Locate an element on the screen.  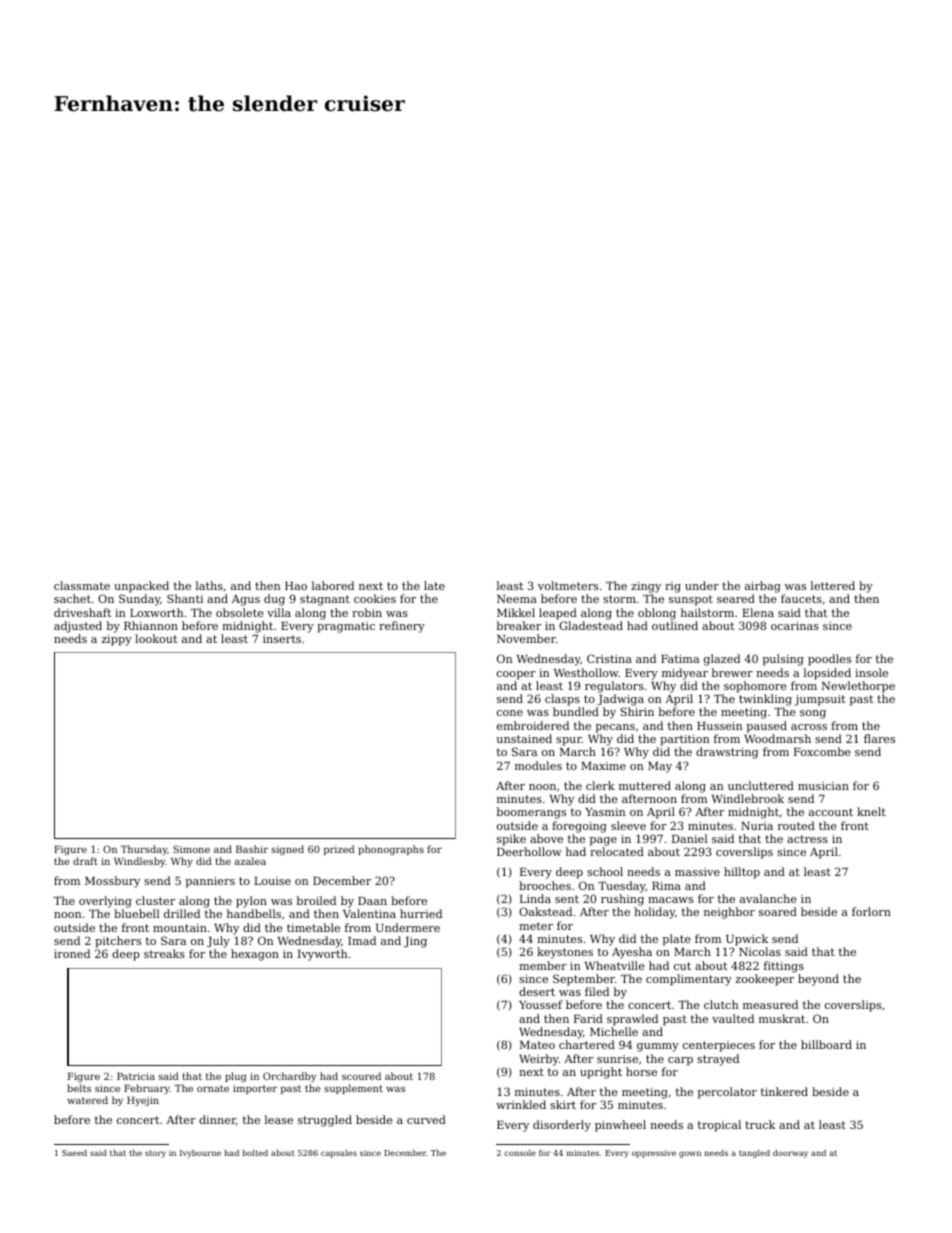
upright is located at coordinates (601, 1073).
